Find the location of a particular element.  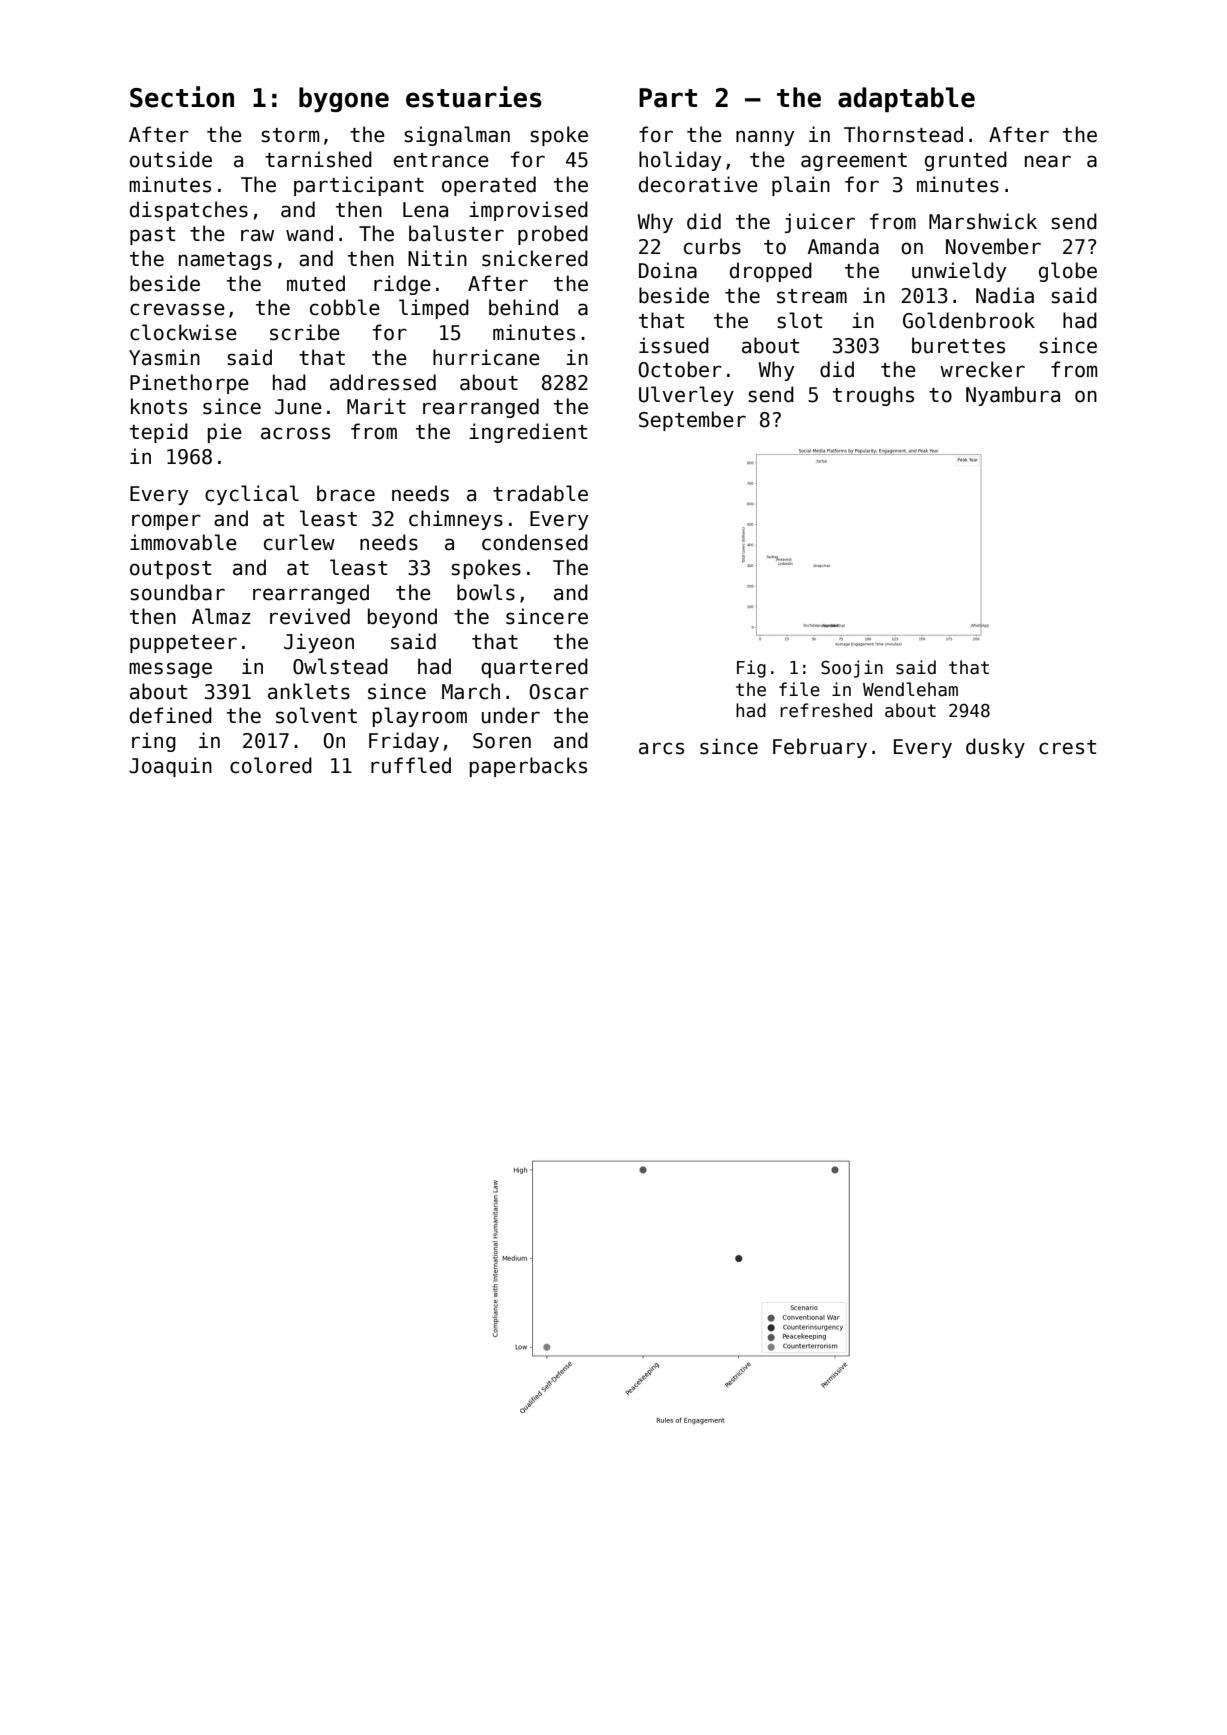

behind is located at coordinates (523, 307).
